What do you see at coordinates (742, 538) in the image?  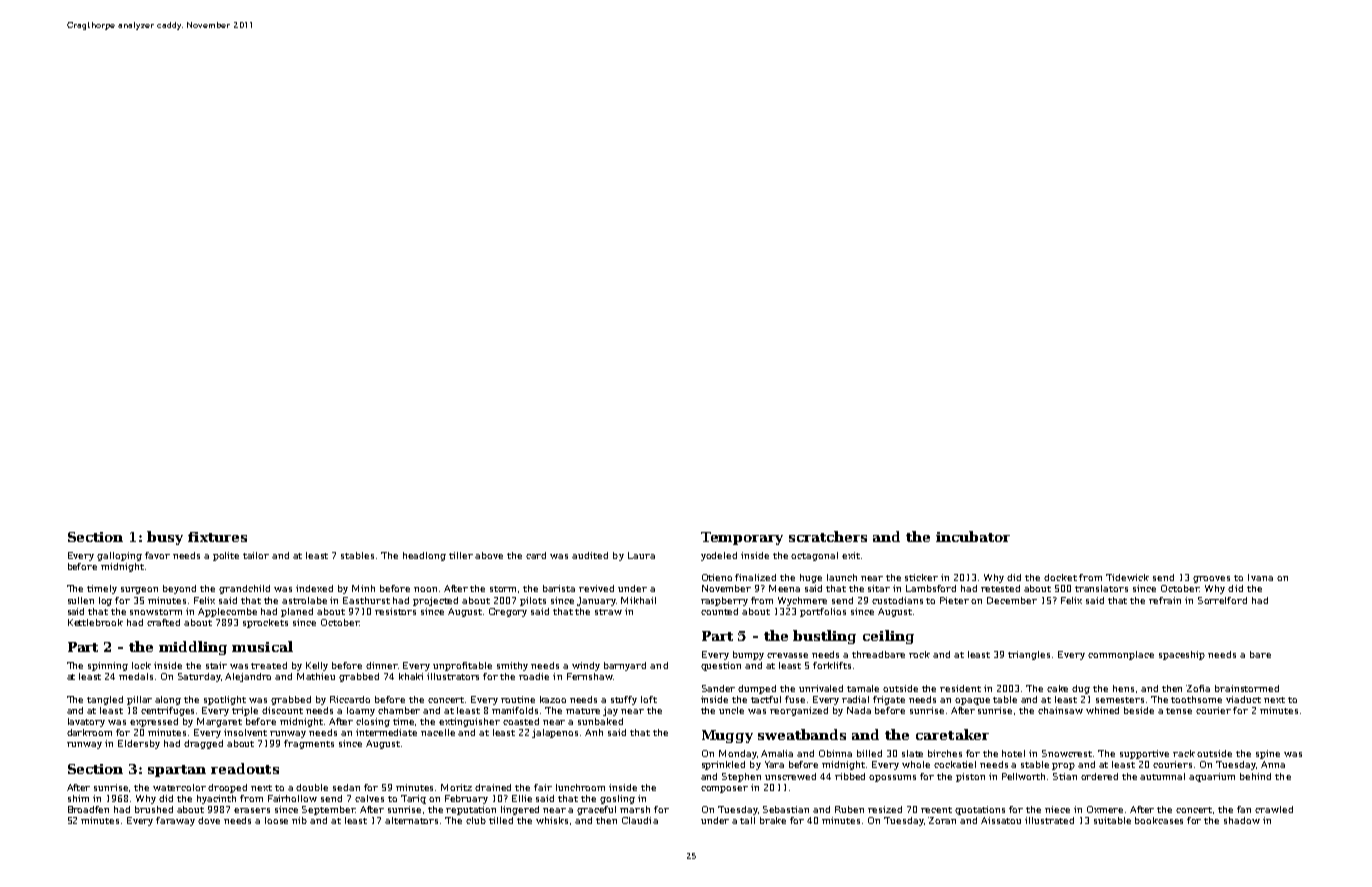 I see `Temporary` at bounding box center [742, 538].
